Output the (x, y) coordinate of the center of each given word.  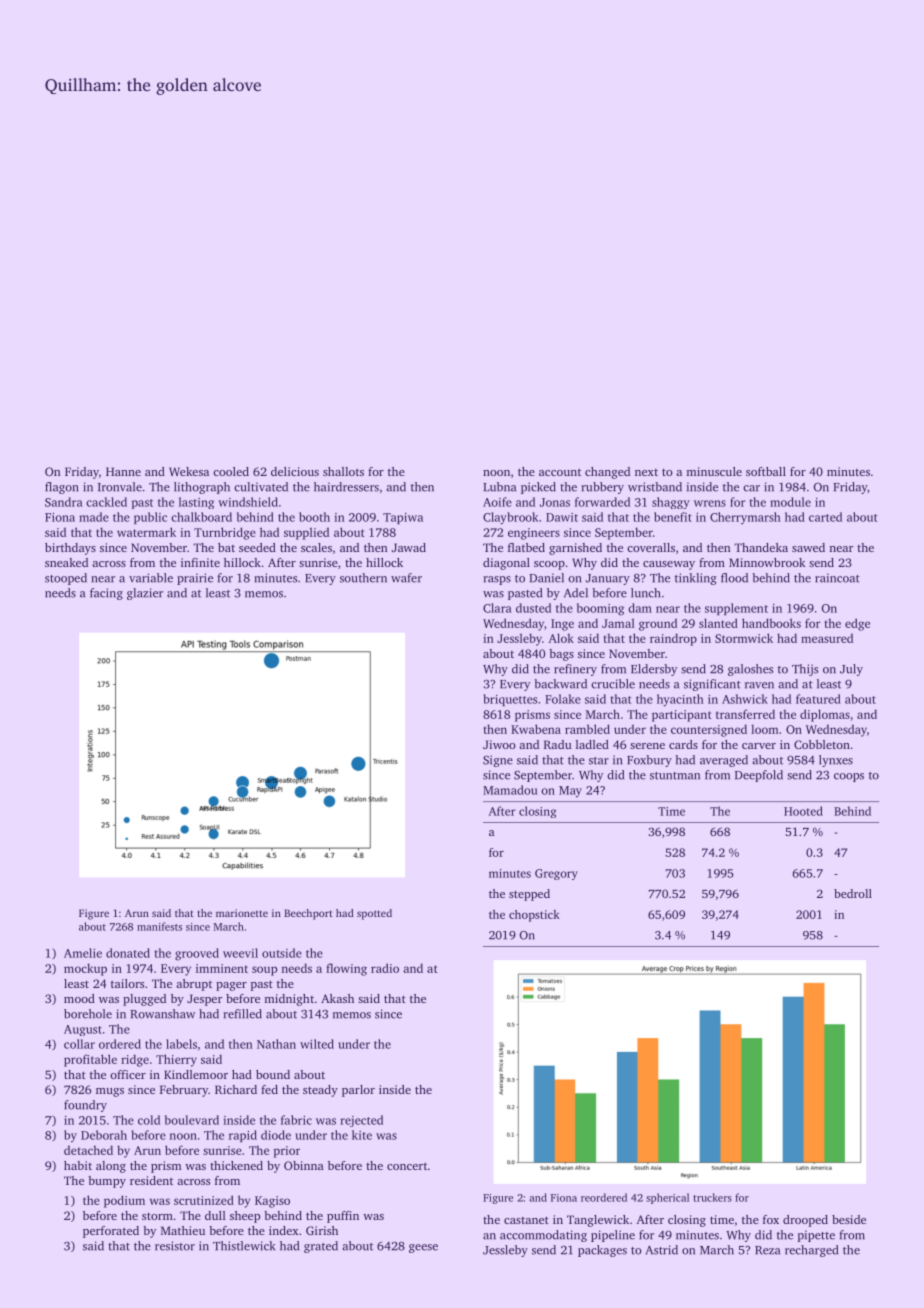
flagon (61, 488)
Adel (576, 593)
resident (151, 1180)
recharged (811, 1251)
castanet (526, 1220)
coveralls (651, 547)
